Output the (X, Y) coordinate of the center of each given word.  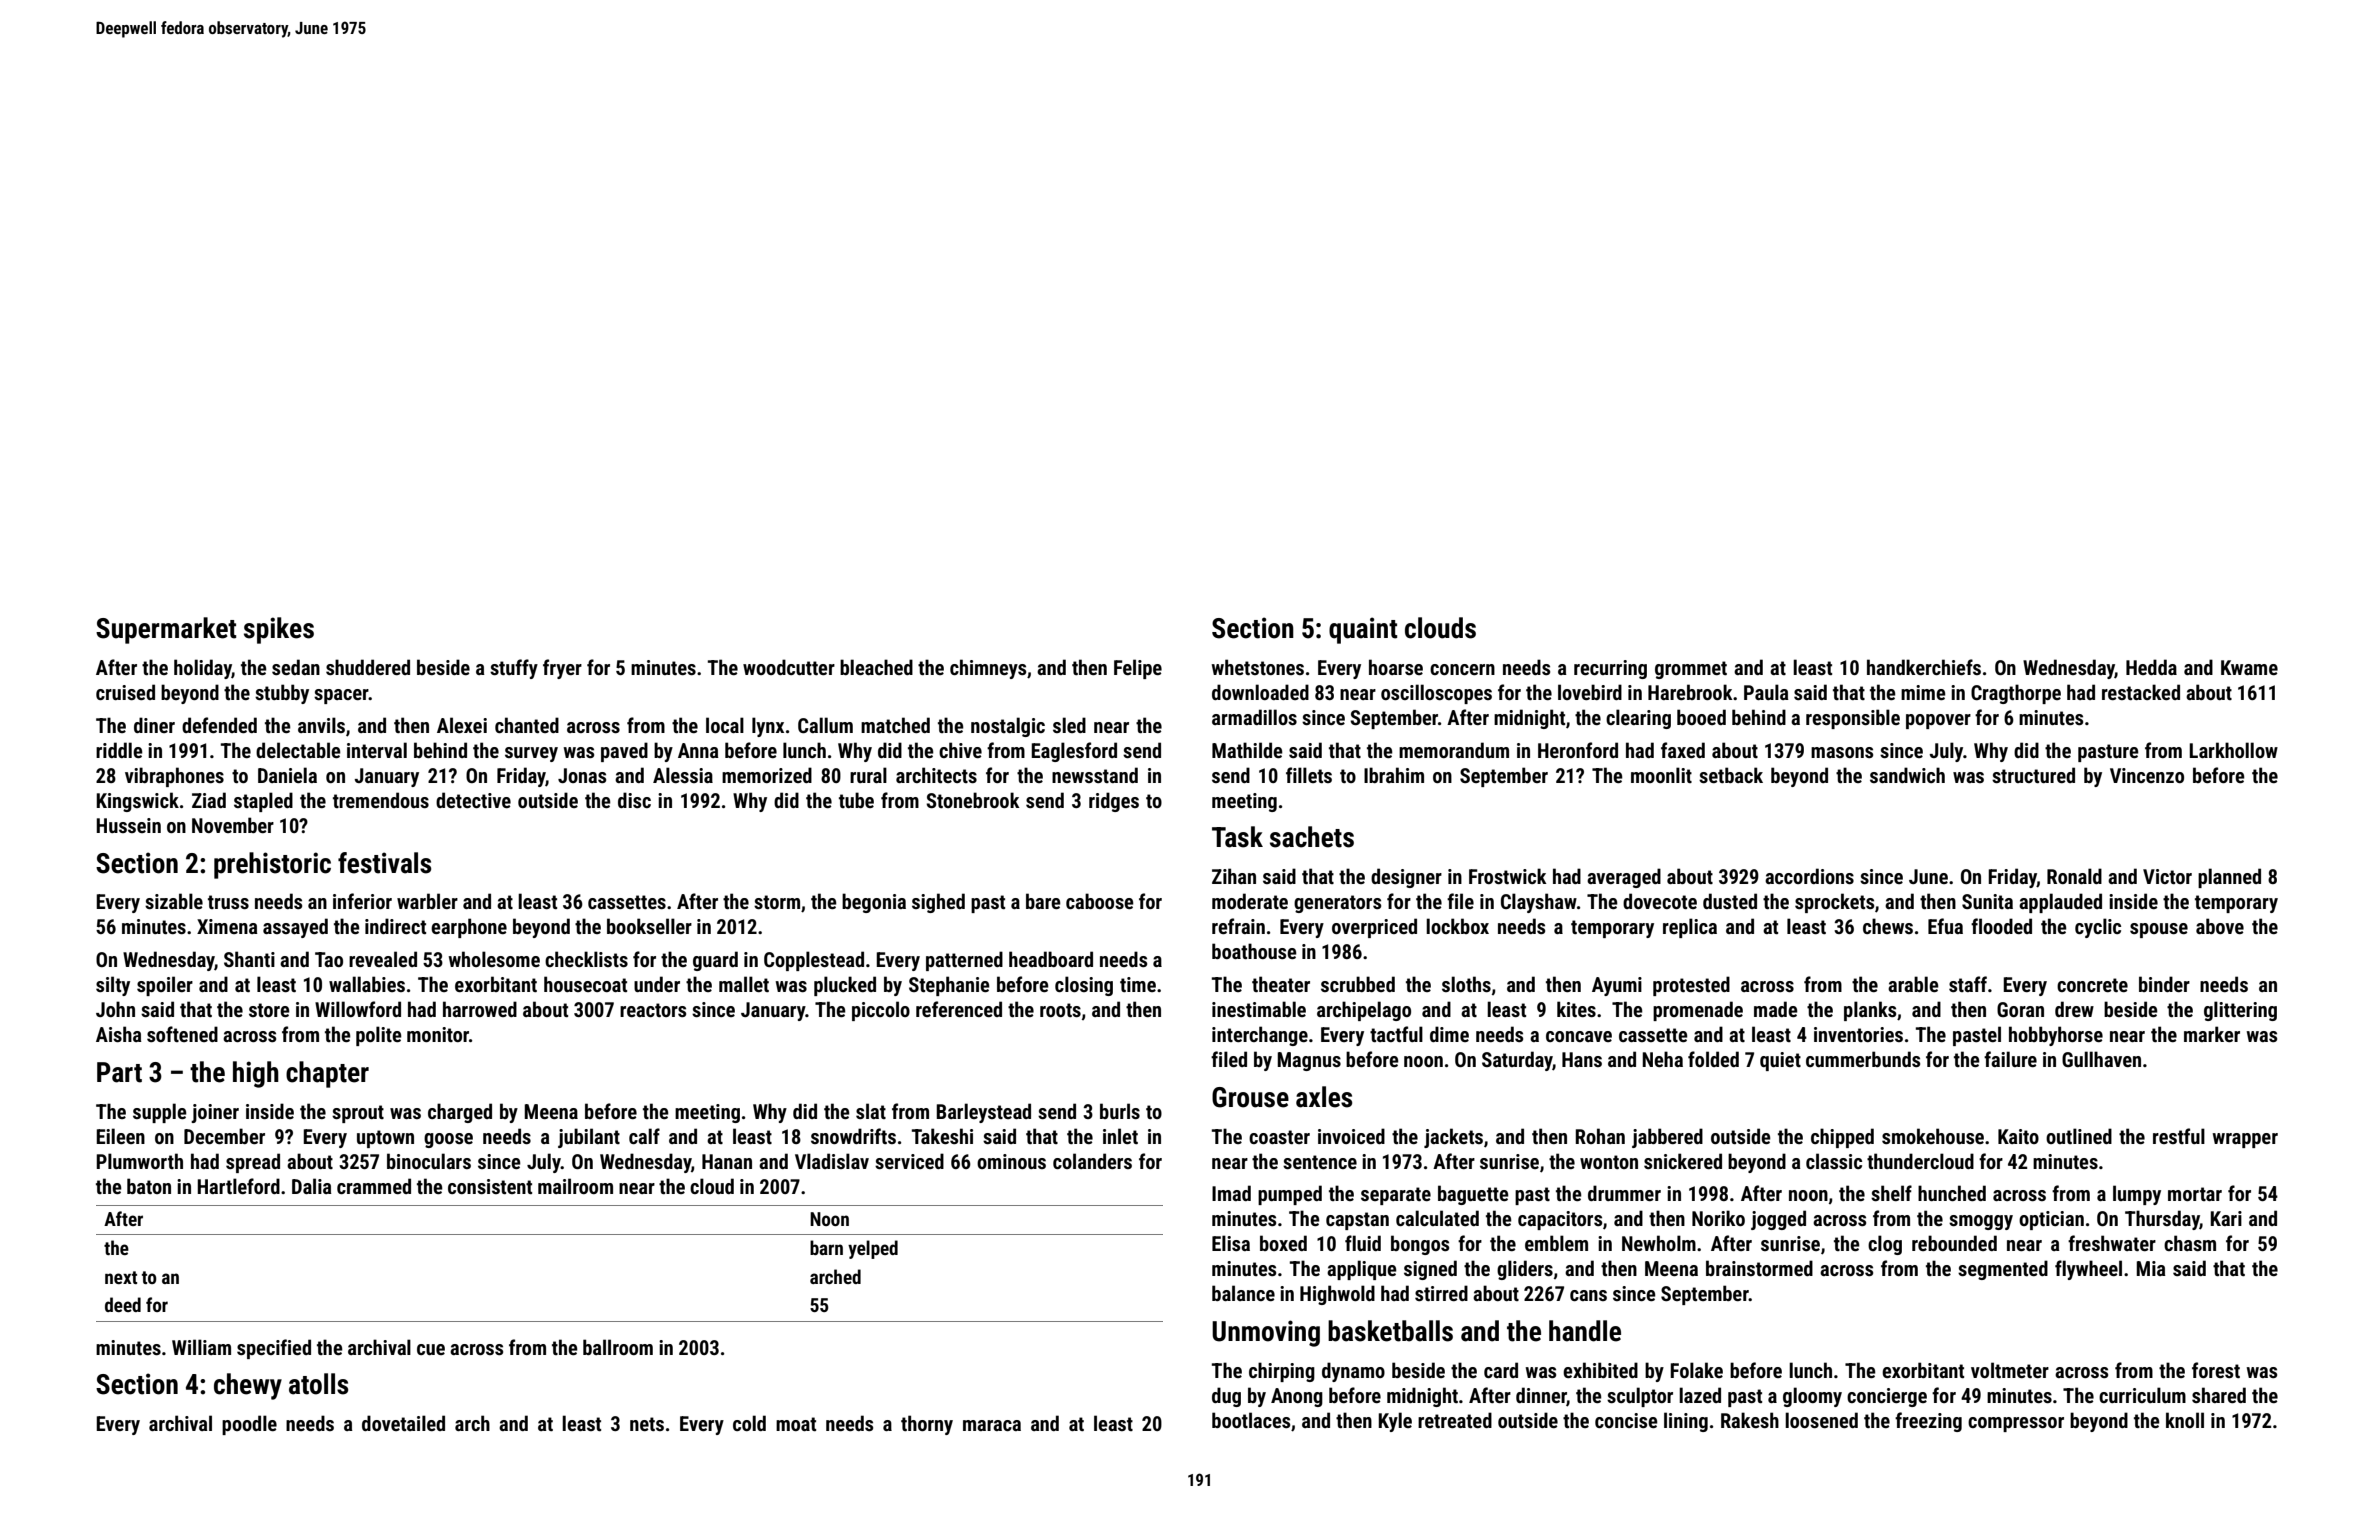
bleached (876, 667)
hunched (1952, 1193)
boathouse (1254, 951)
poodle (249, 1425)
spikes (279, 630)
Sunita (1987, 901)
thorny (927, 1425)
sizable (174, 901)
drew (2074, 1009)
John (115, 1009)
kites (1576, 1009)
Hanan (727, 1161)
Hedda (2151, 667)
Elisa (1231, 1243)
